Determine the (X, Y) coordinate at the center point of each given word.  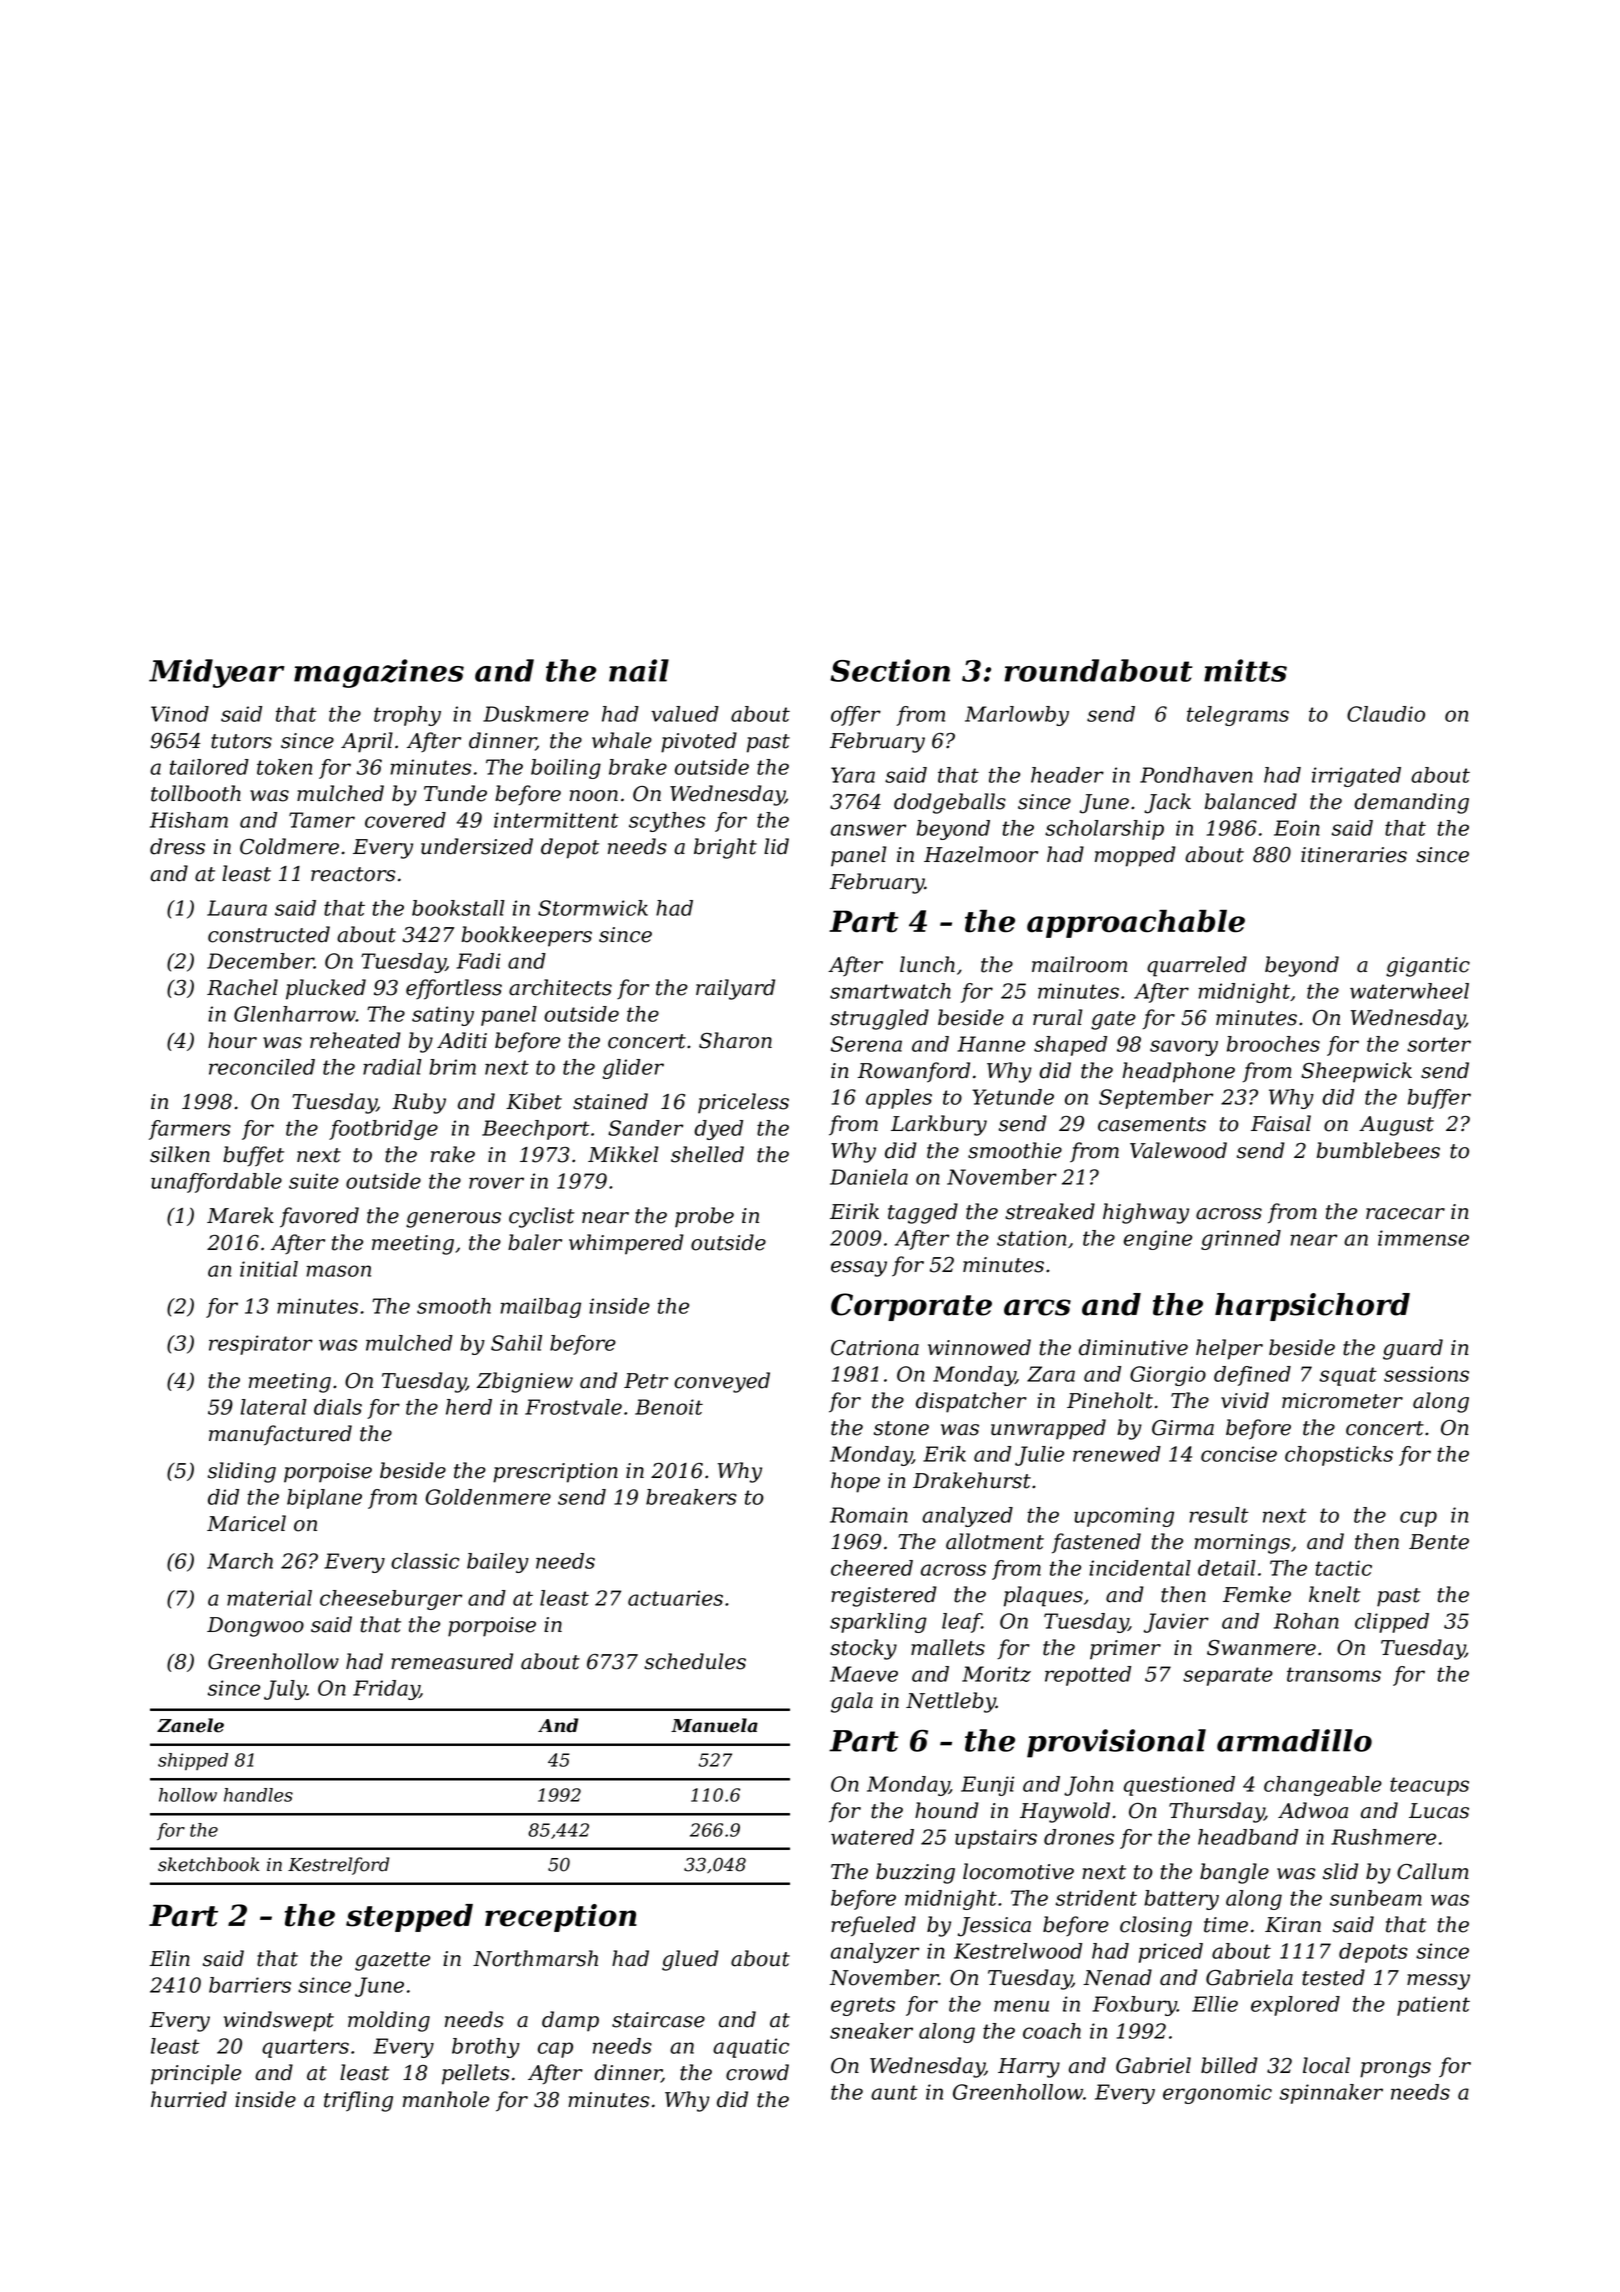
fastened (1096, 1543)
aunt (894, 2092)
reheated (355, 1040)
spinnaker (1331, 2094)
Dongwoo (255, 1627)
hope (855, 1482)
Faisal (1281, 1123)
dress (177, 846)
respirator (261, 1345)
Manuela (714, 1725)
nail (639, 670)
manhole (446, 2099)
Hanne (991, 1044)
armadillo (1294, 1740)
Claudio (1386, 714)
